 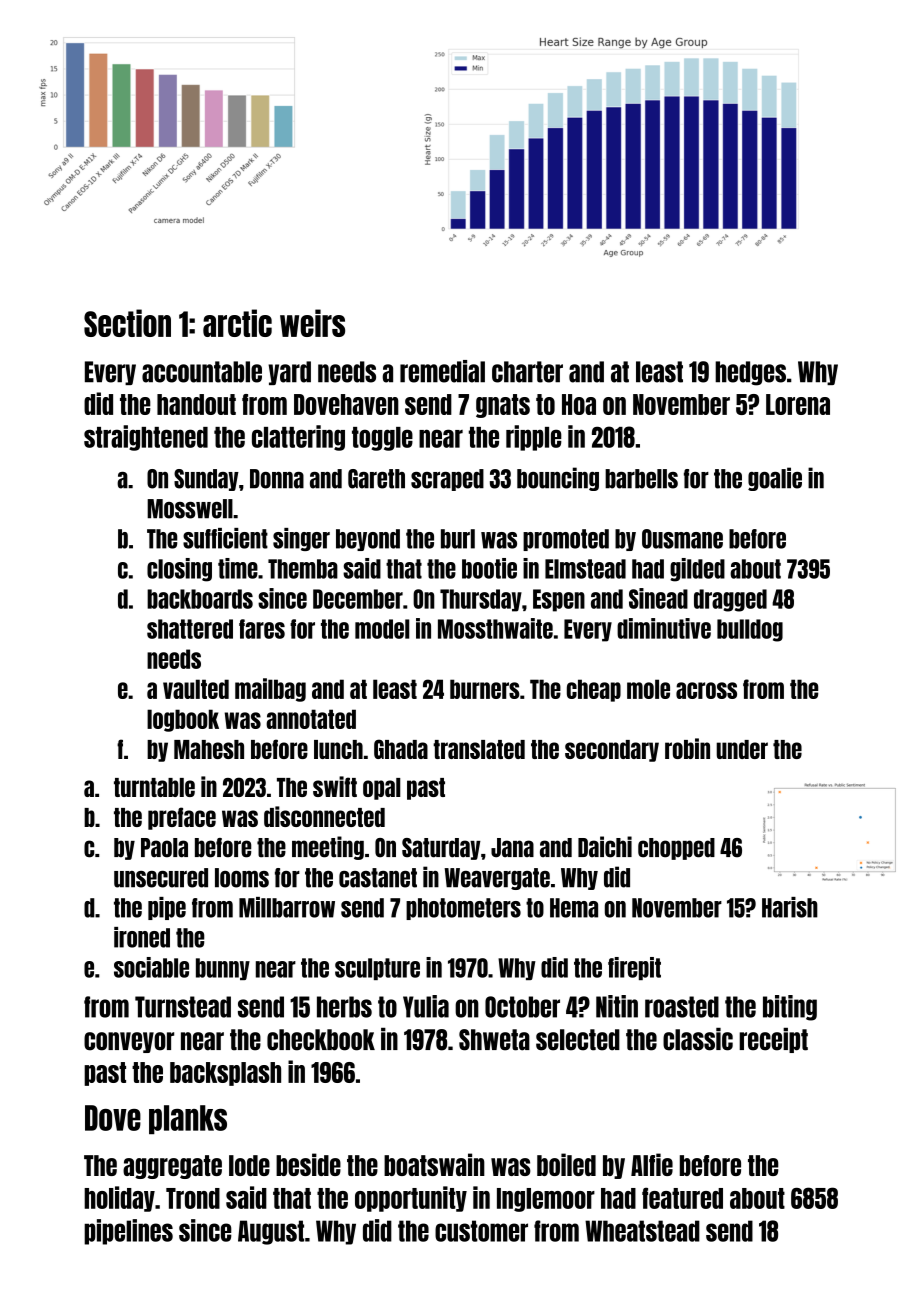 What do you see at coordinates (481, 1231) in the image?
I see `customer` at bounding box center [481, 1231].
